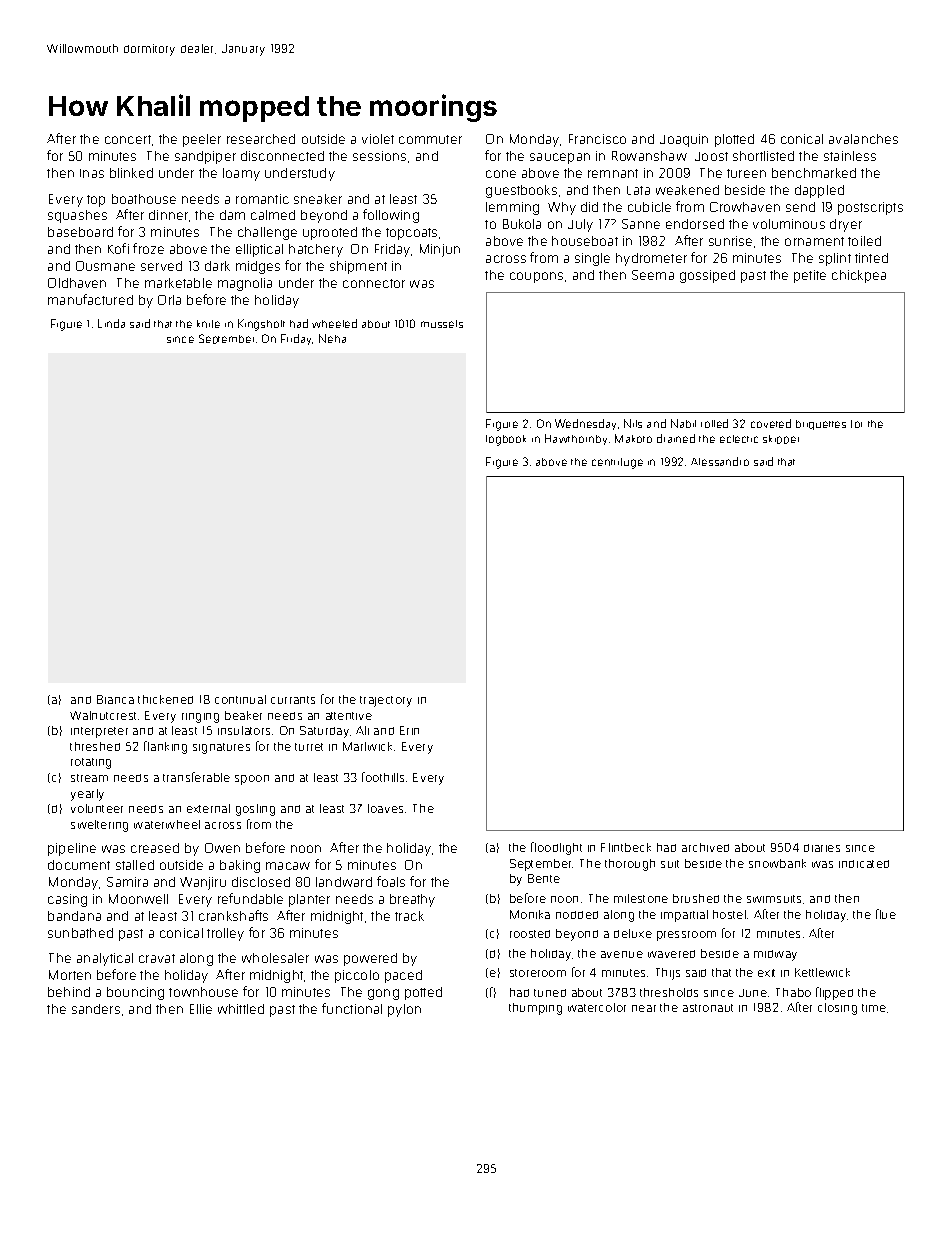 Image resolution: width=952 pixels, height=1233 pixels. What do you see at coordinates (91, 763) in the screenshot?
I see `rotating` at bounding box center [91, 763].
